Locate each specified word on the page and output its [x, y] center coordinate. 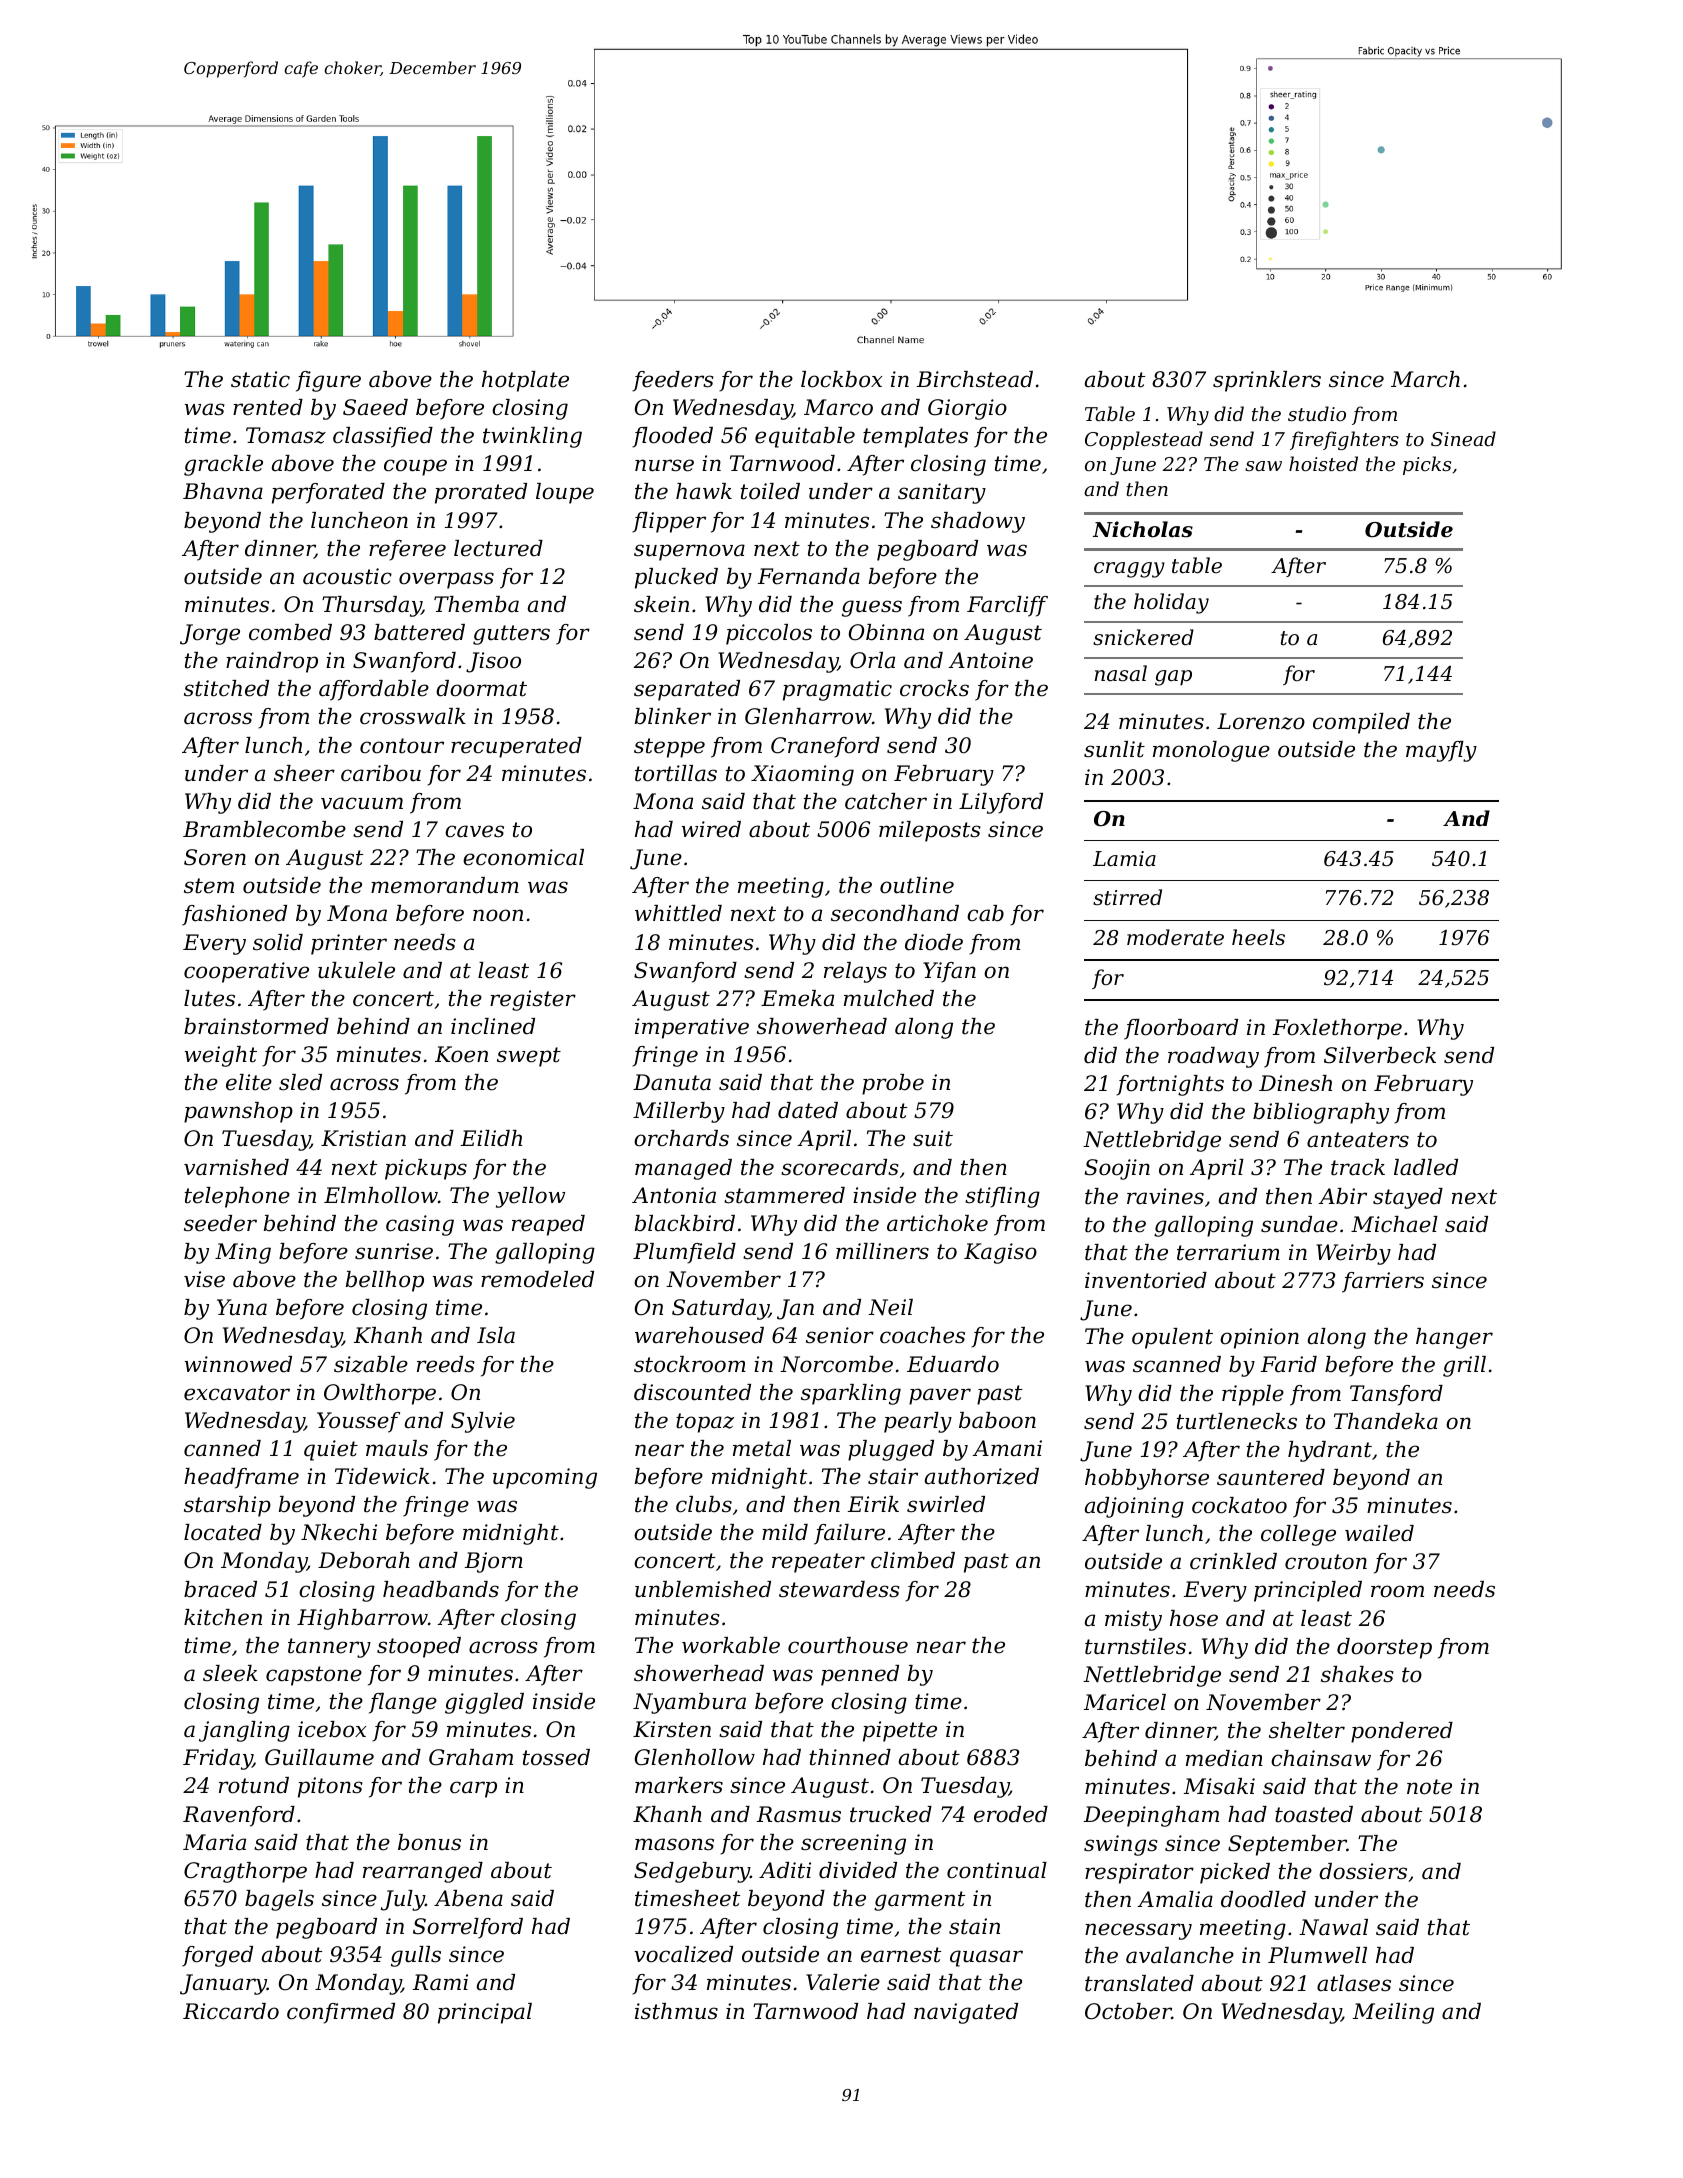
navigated [966, 2013]
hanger [1454, 1338]
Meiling [1393, 2013]
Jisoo [493, 662]
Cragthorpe [245, 1872]
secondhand [895, 913]
